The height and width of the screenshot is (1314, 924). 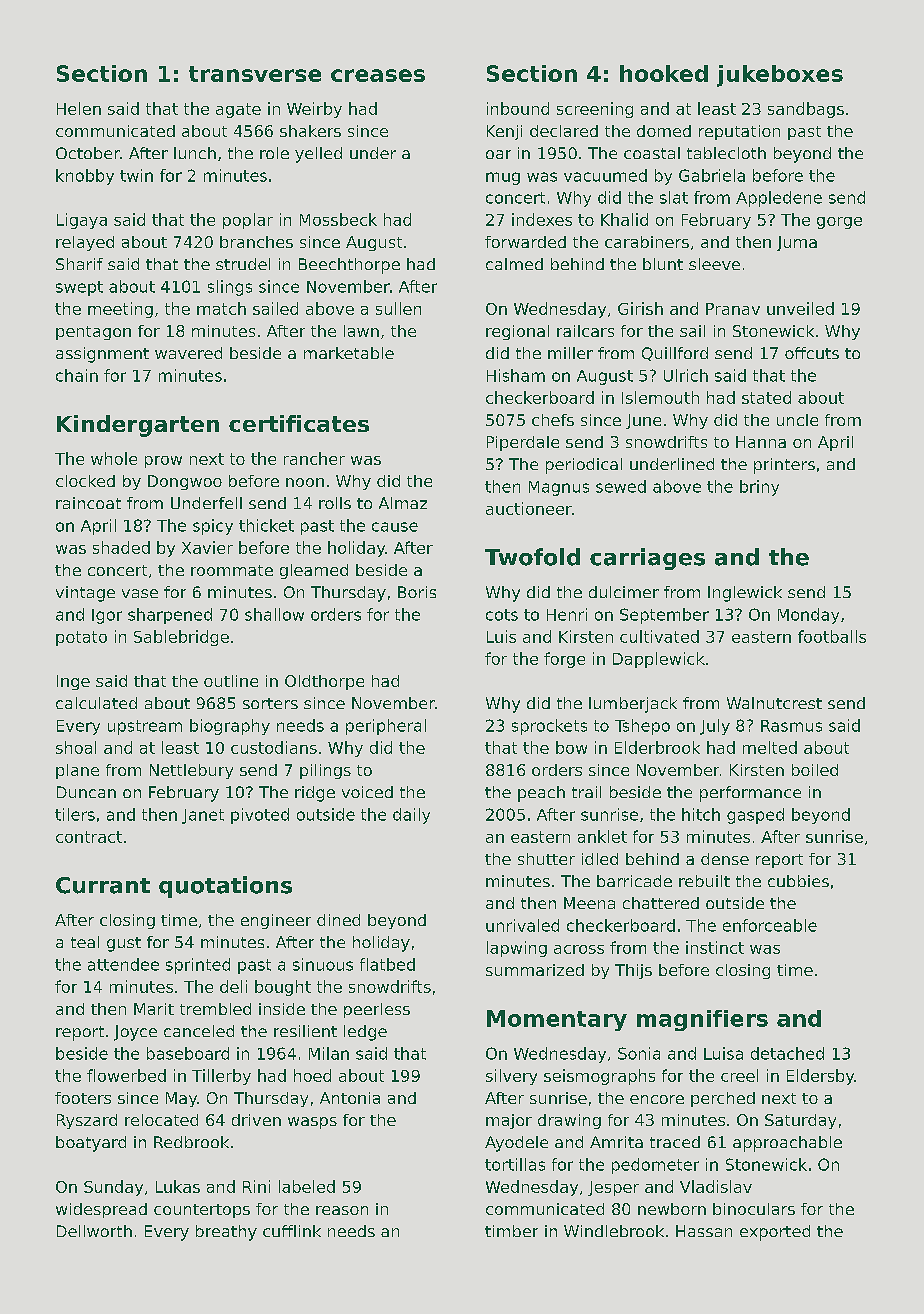 I want to click on reason, so click(x=342, y=1210).
